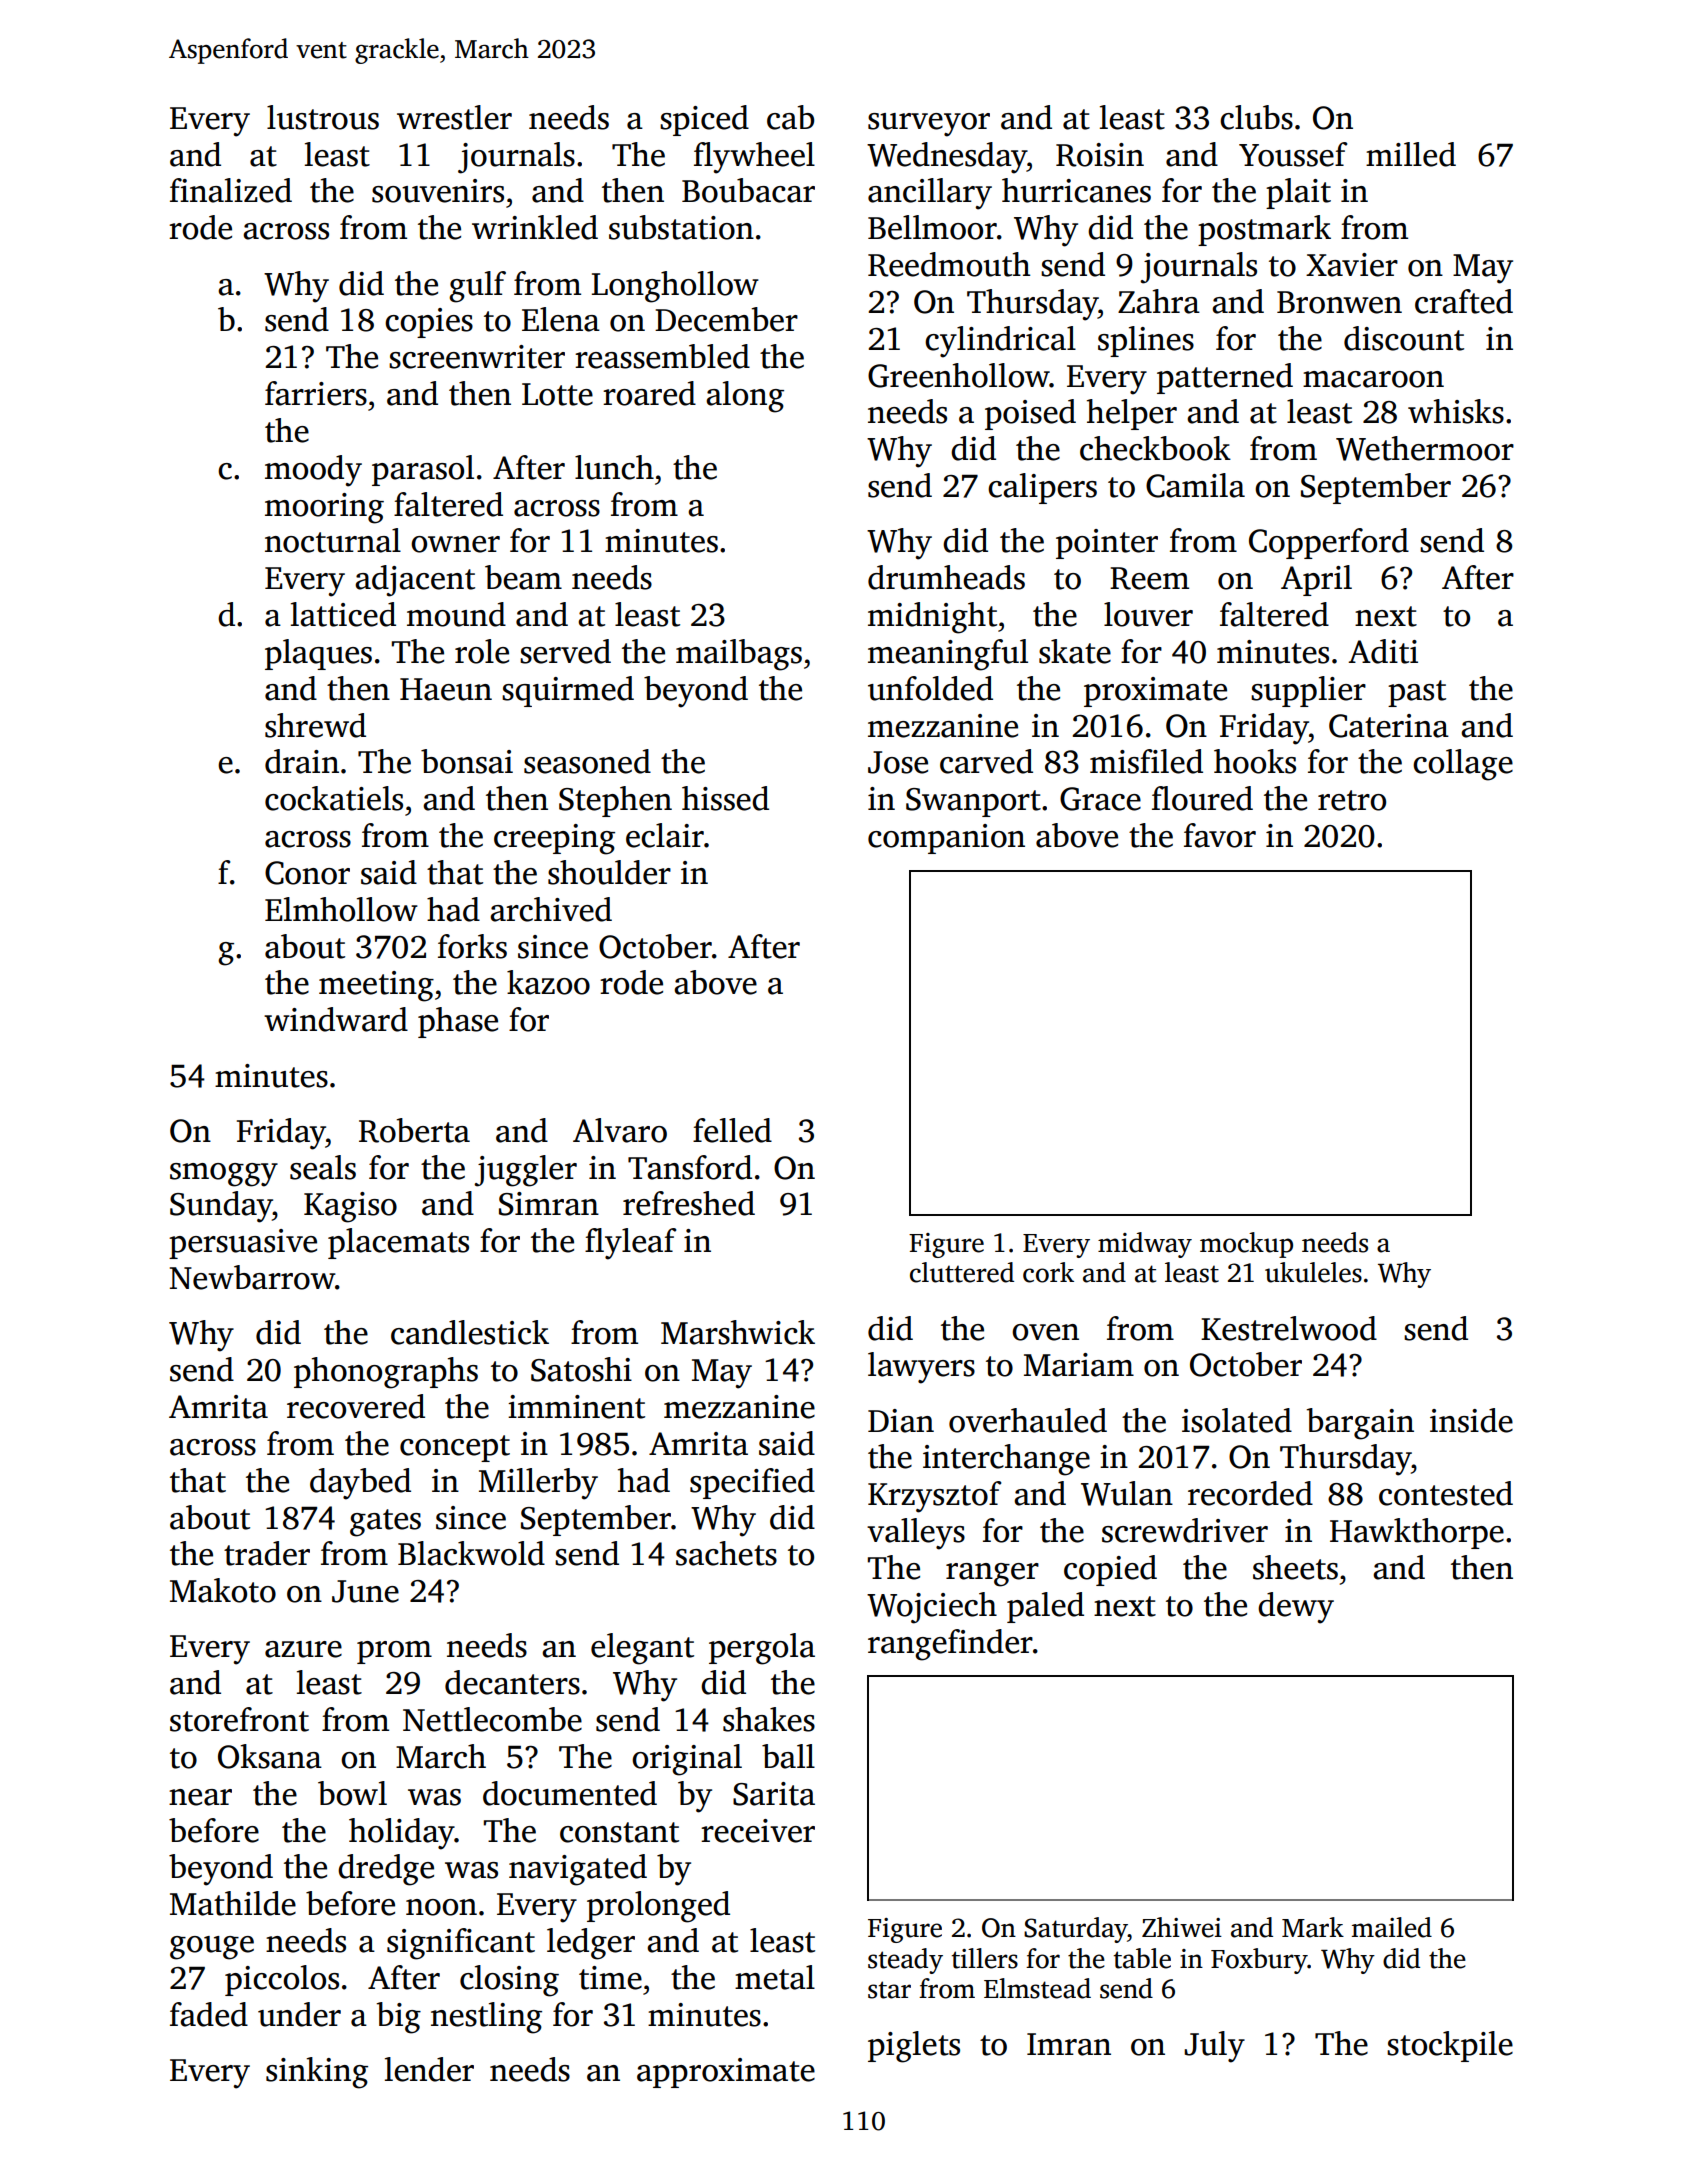 The width and height of the screenshot is (1683, 2178). Describe the element at coordinates (1471, 1420) in the screenshot. I see `inside` at that location.
